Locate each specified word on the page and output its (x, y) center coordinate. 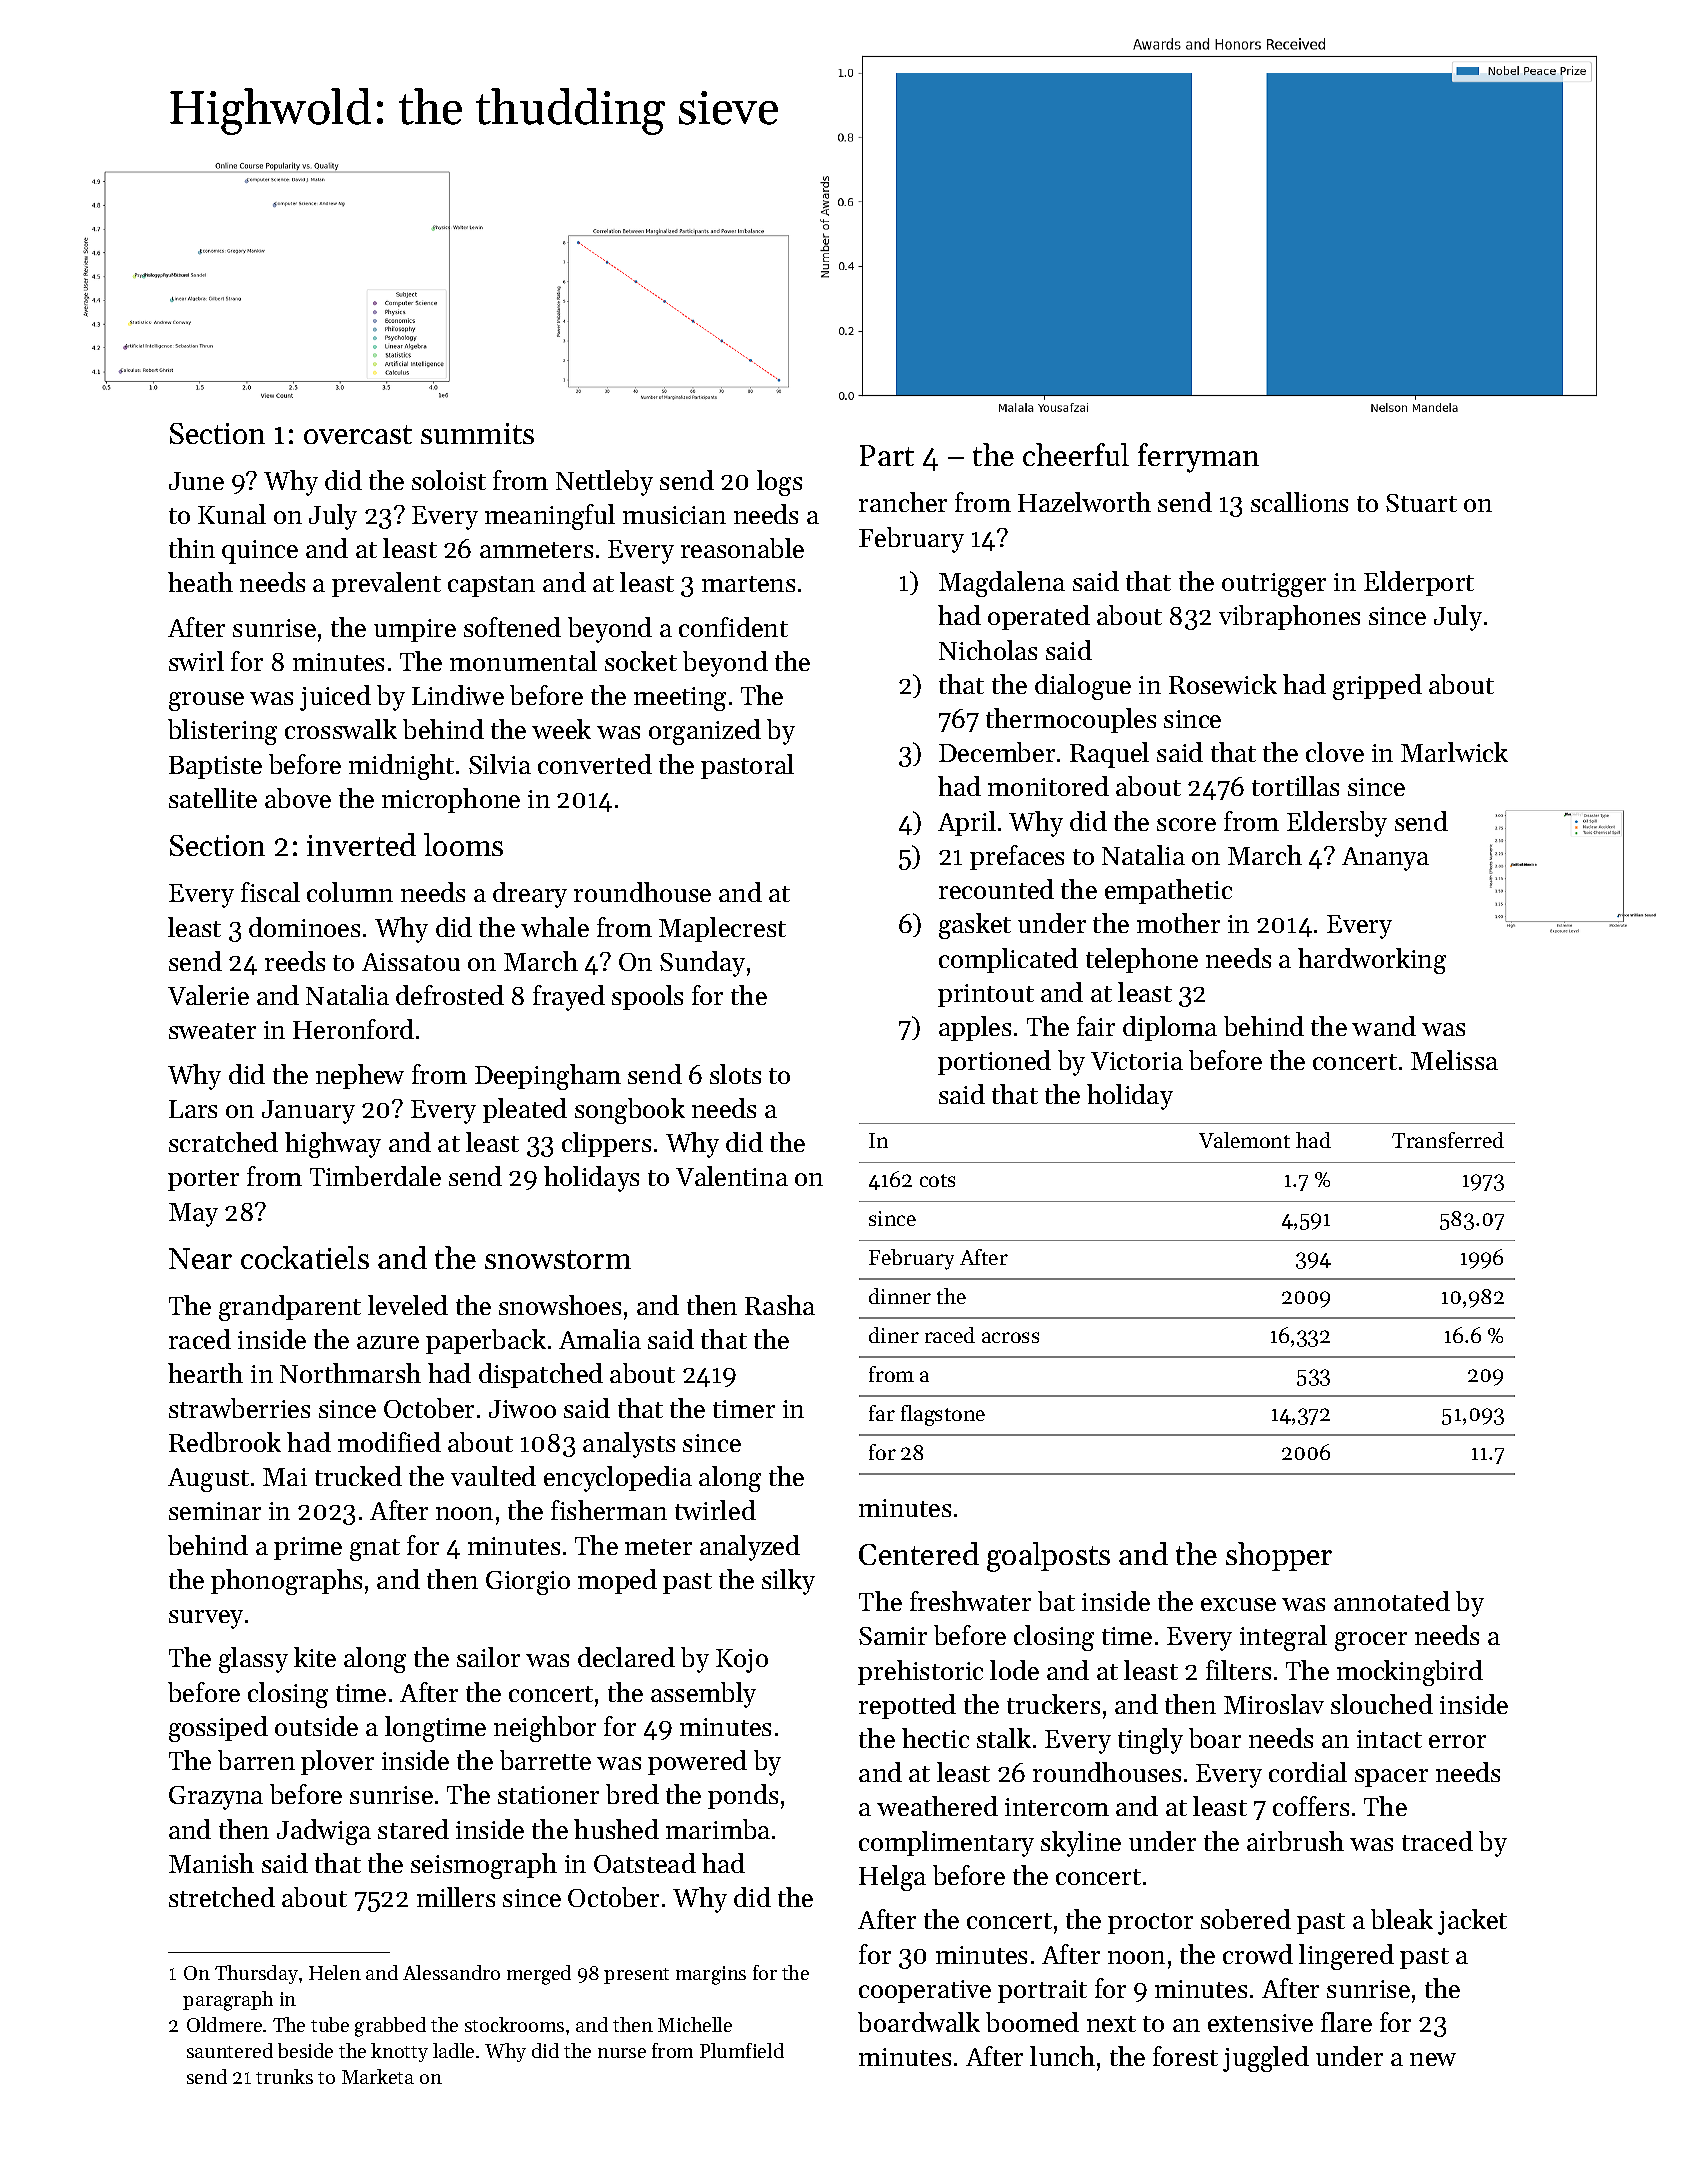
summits (477, 433)
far (882, 1413)
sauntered (230, 2050)
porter (203, 1180)
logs (779, 483)
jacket (1472, 1922)
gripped (1377, 687)
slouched (1382, 1704)
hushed (616, 1829)
